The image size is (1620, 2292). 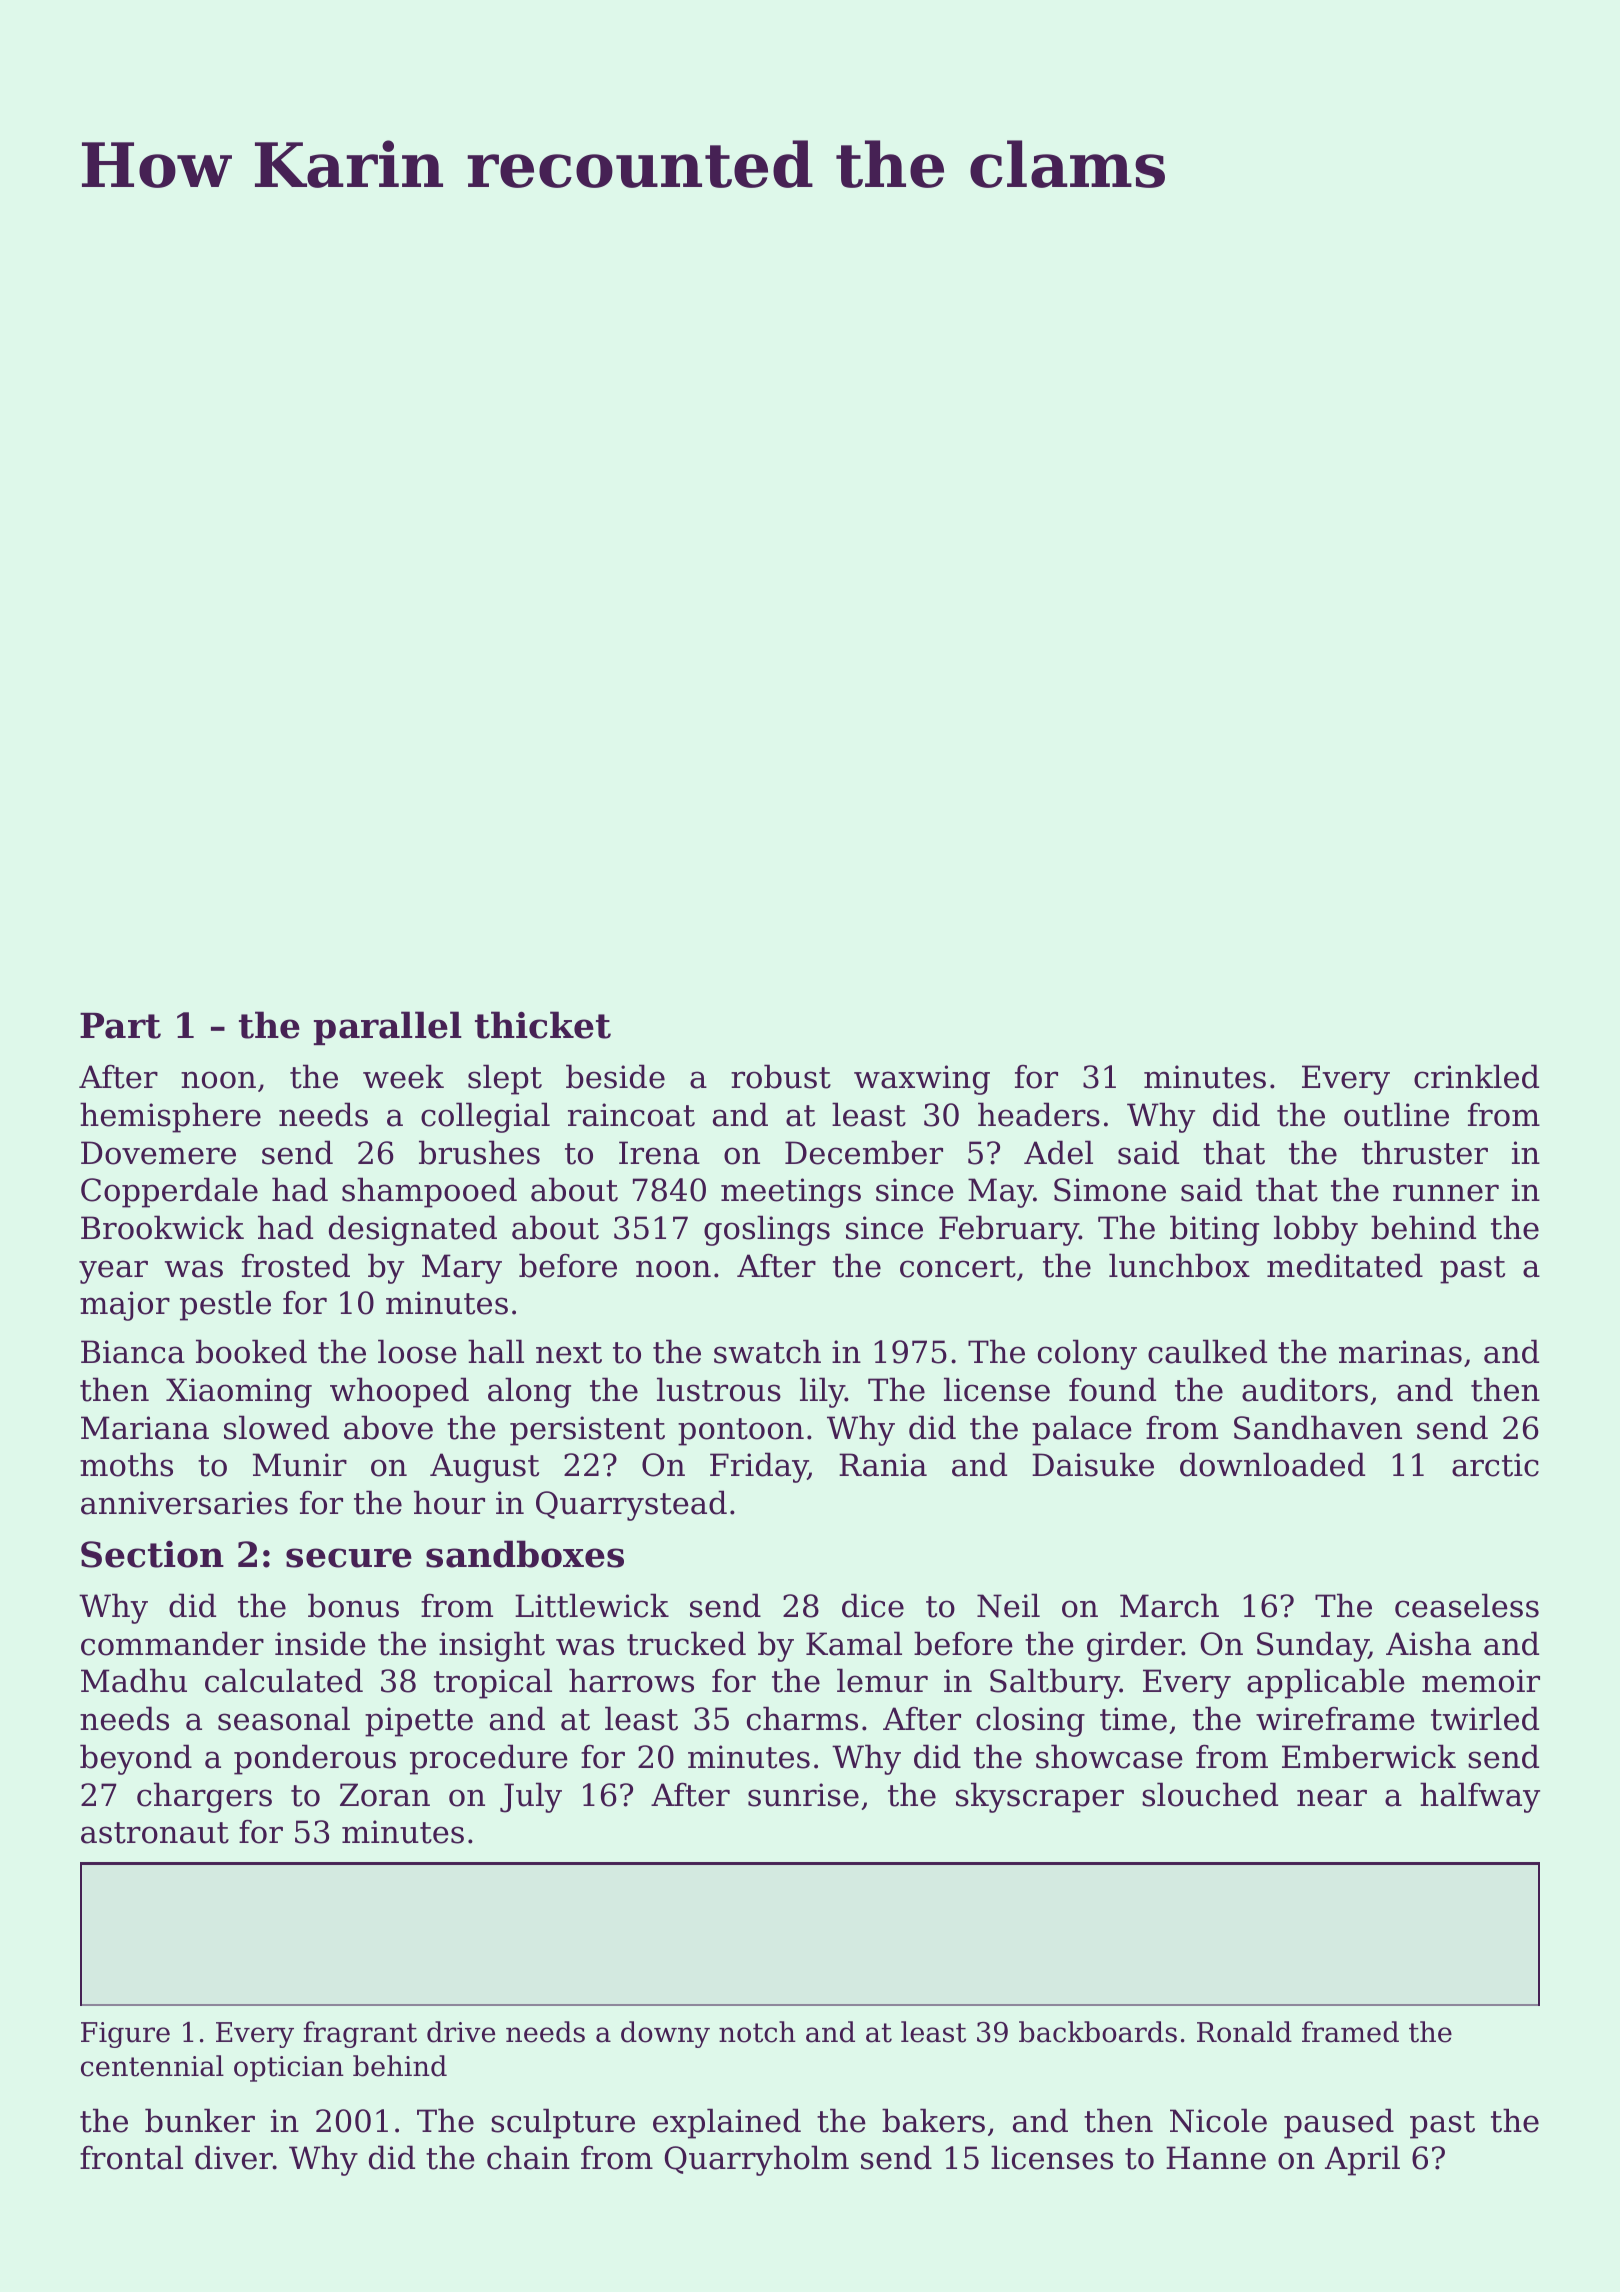 I want to click on lobby, so click(x=1316, y=1230).
